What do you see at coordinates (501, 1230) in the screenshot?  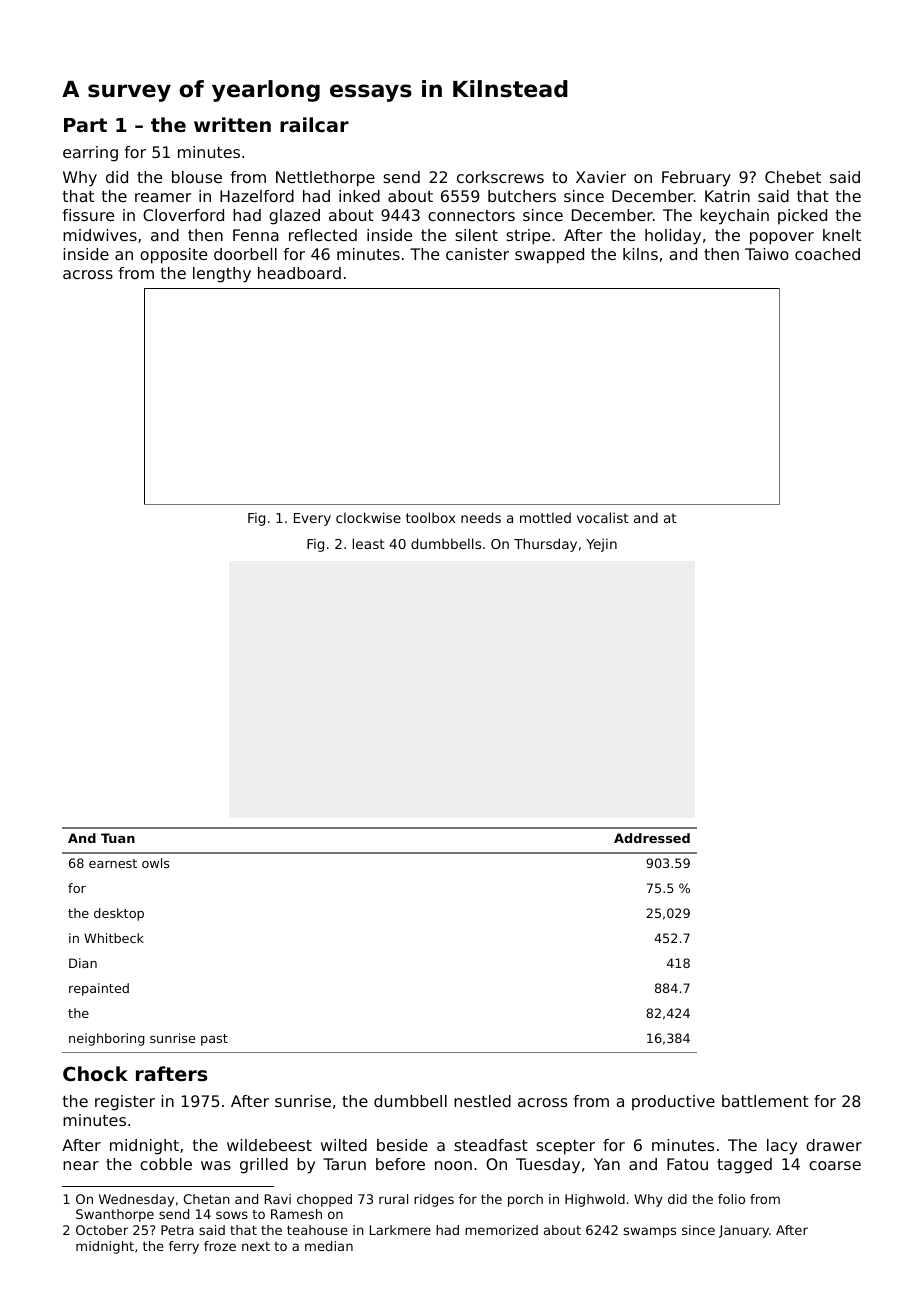 I see `memorized` at bounding box center [501, 1230].
